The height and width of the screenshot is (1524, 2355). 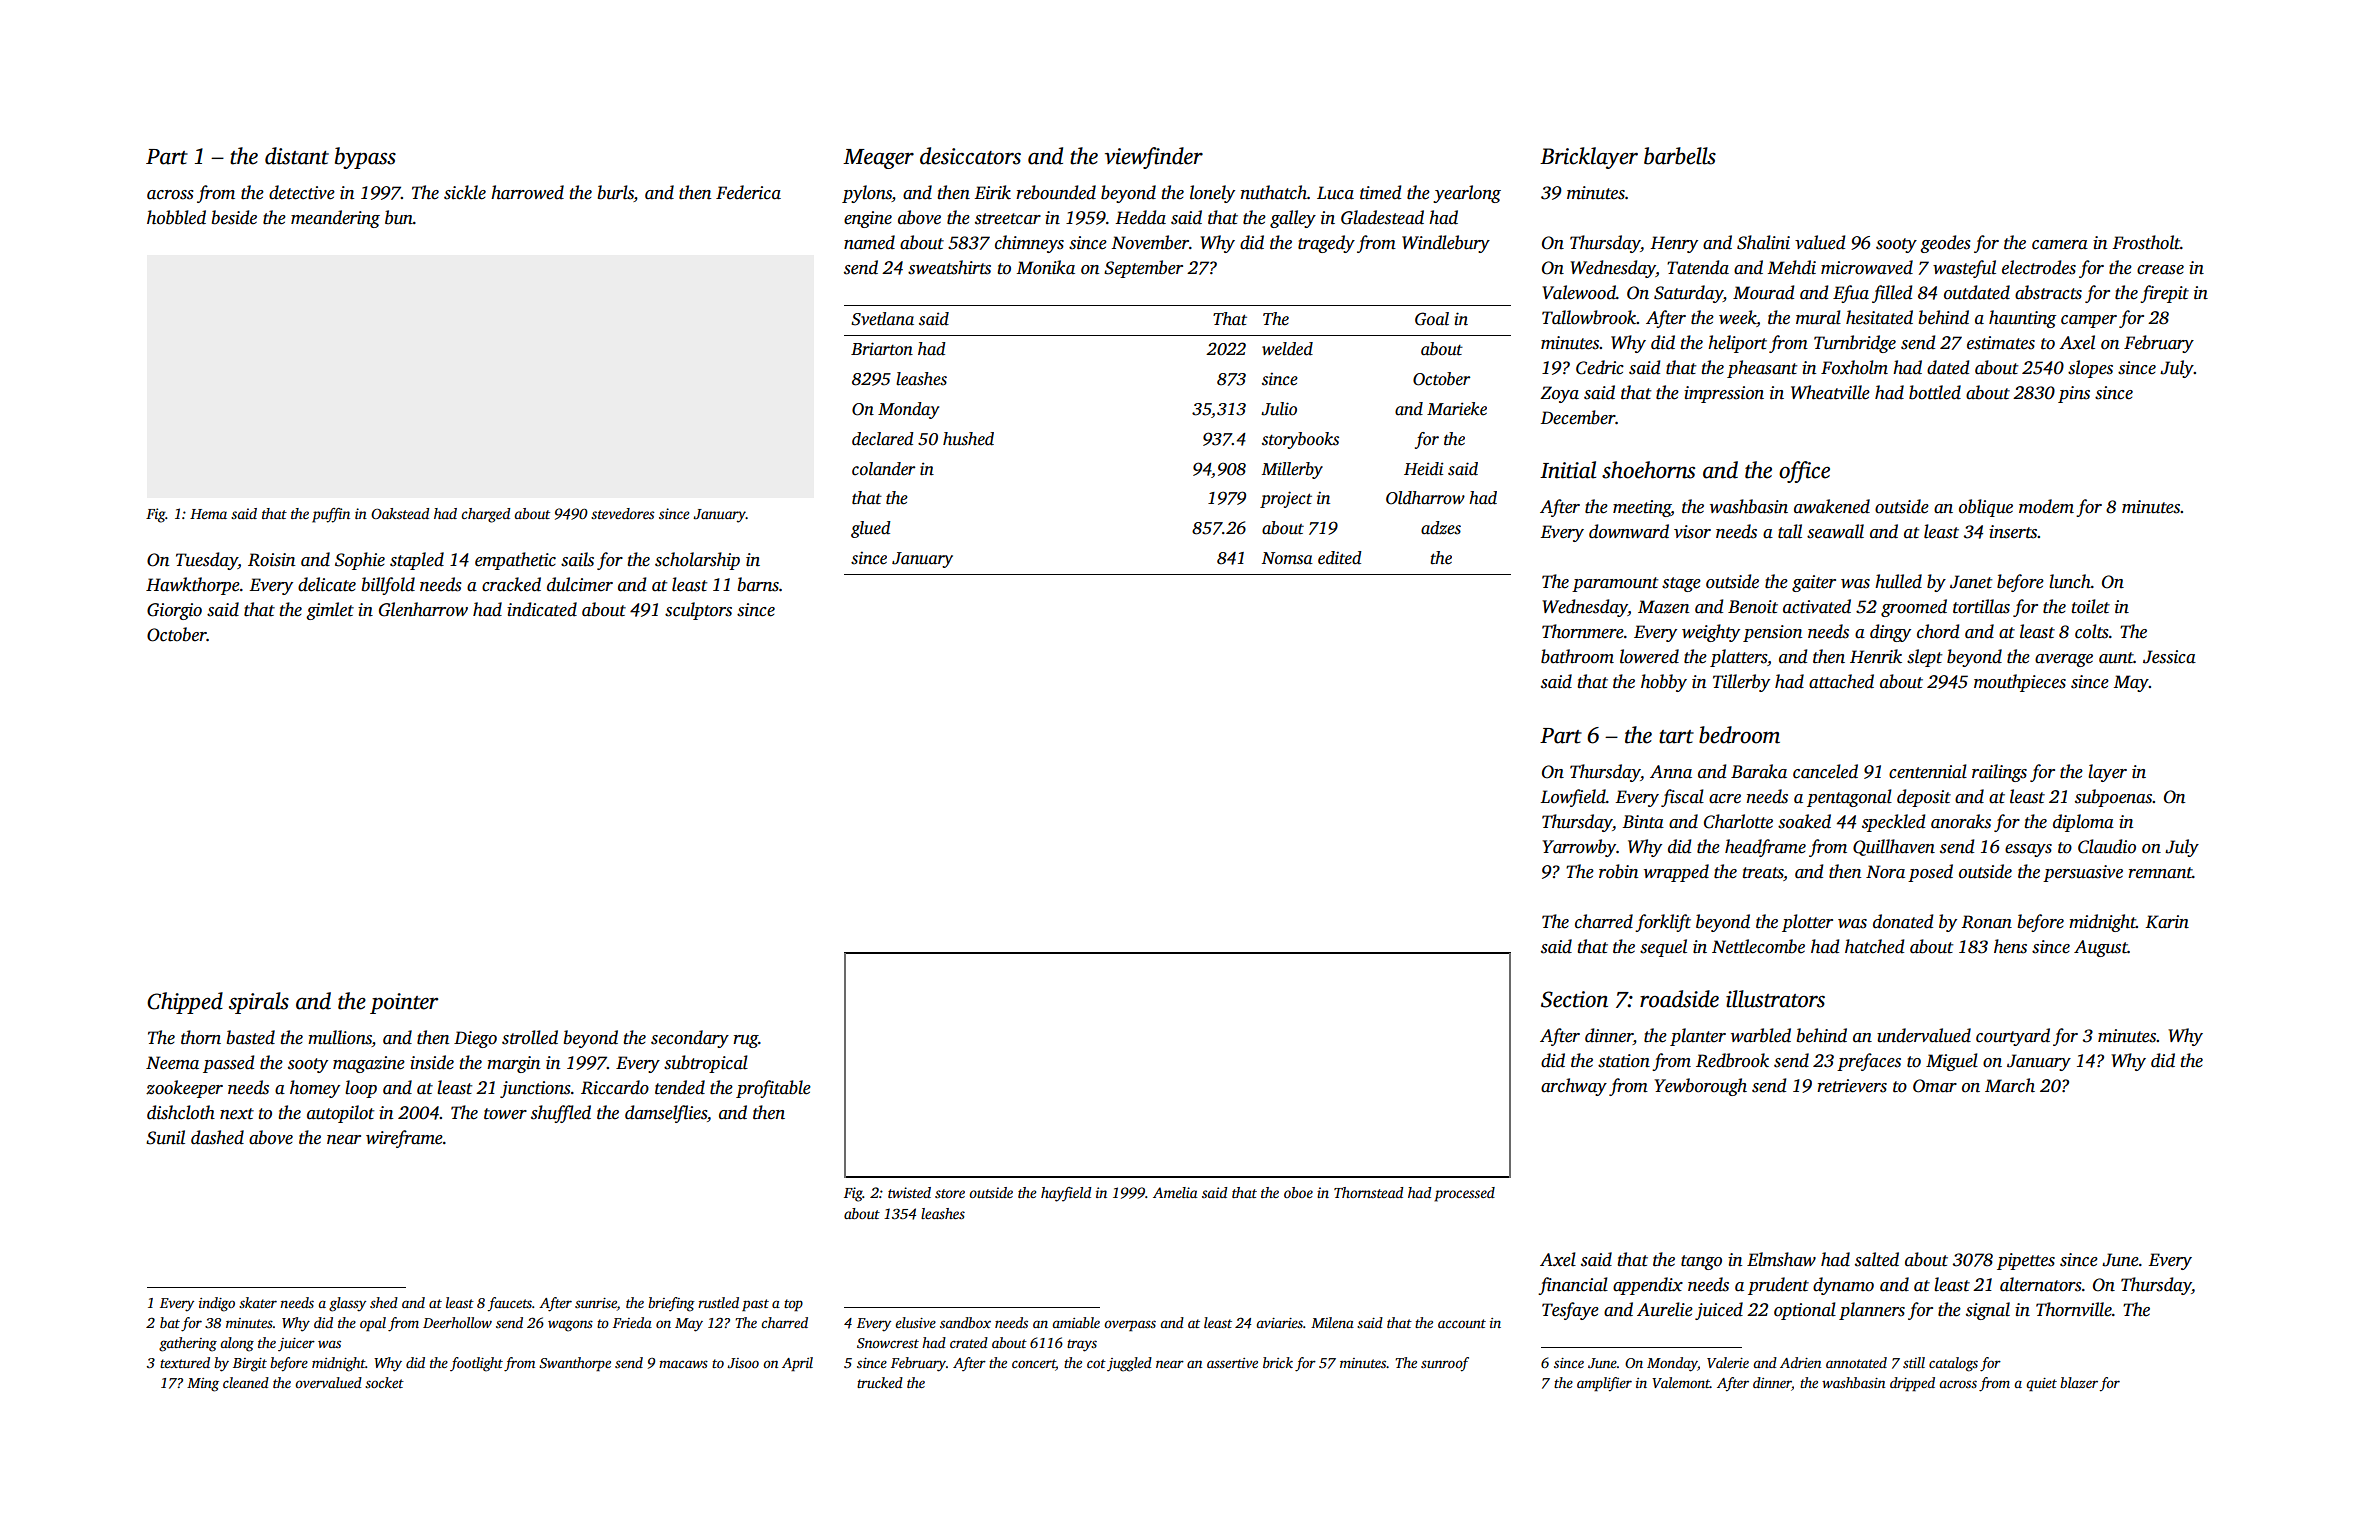 What do you see at coordinates (1464, 1194) in the screenshot?
I see `processed` at bounding box center [1464, 1194].
